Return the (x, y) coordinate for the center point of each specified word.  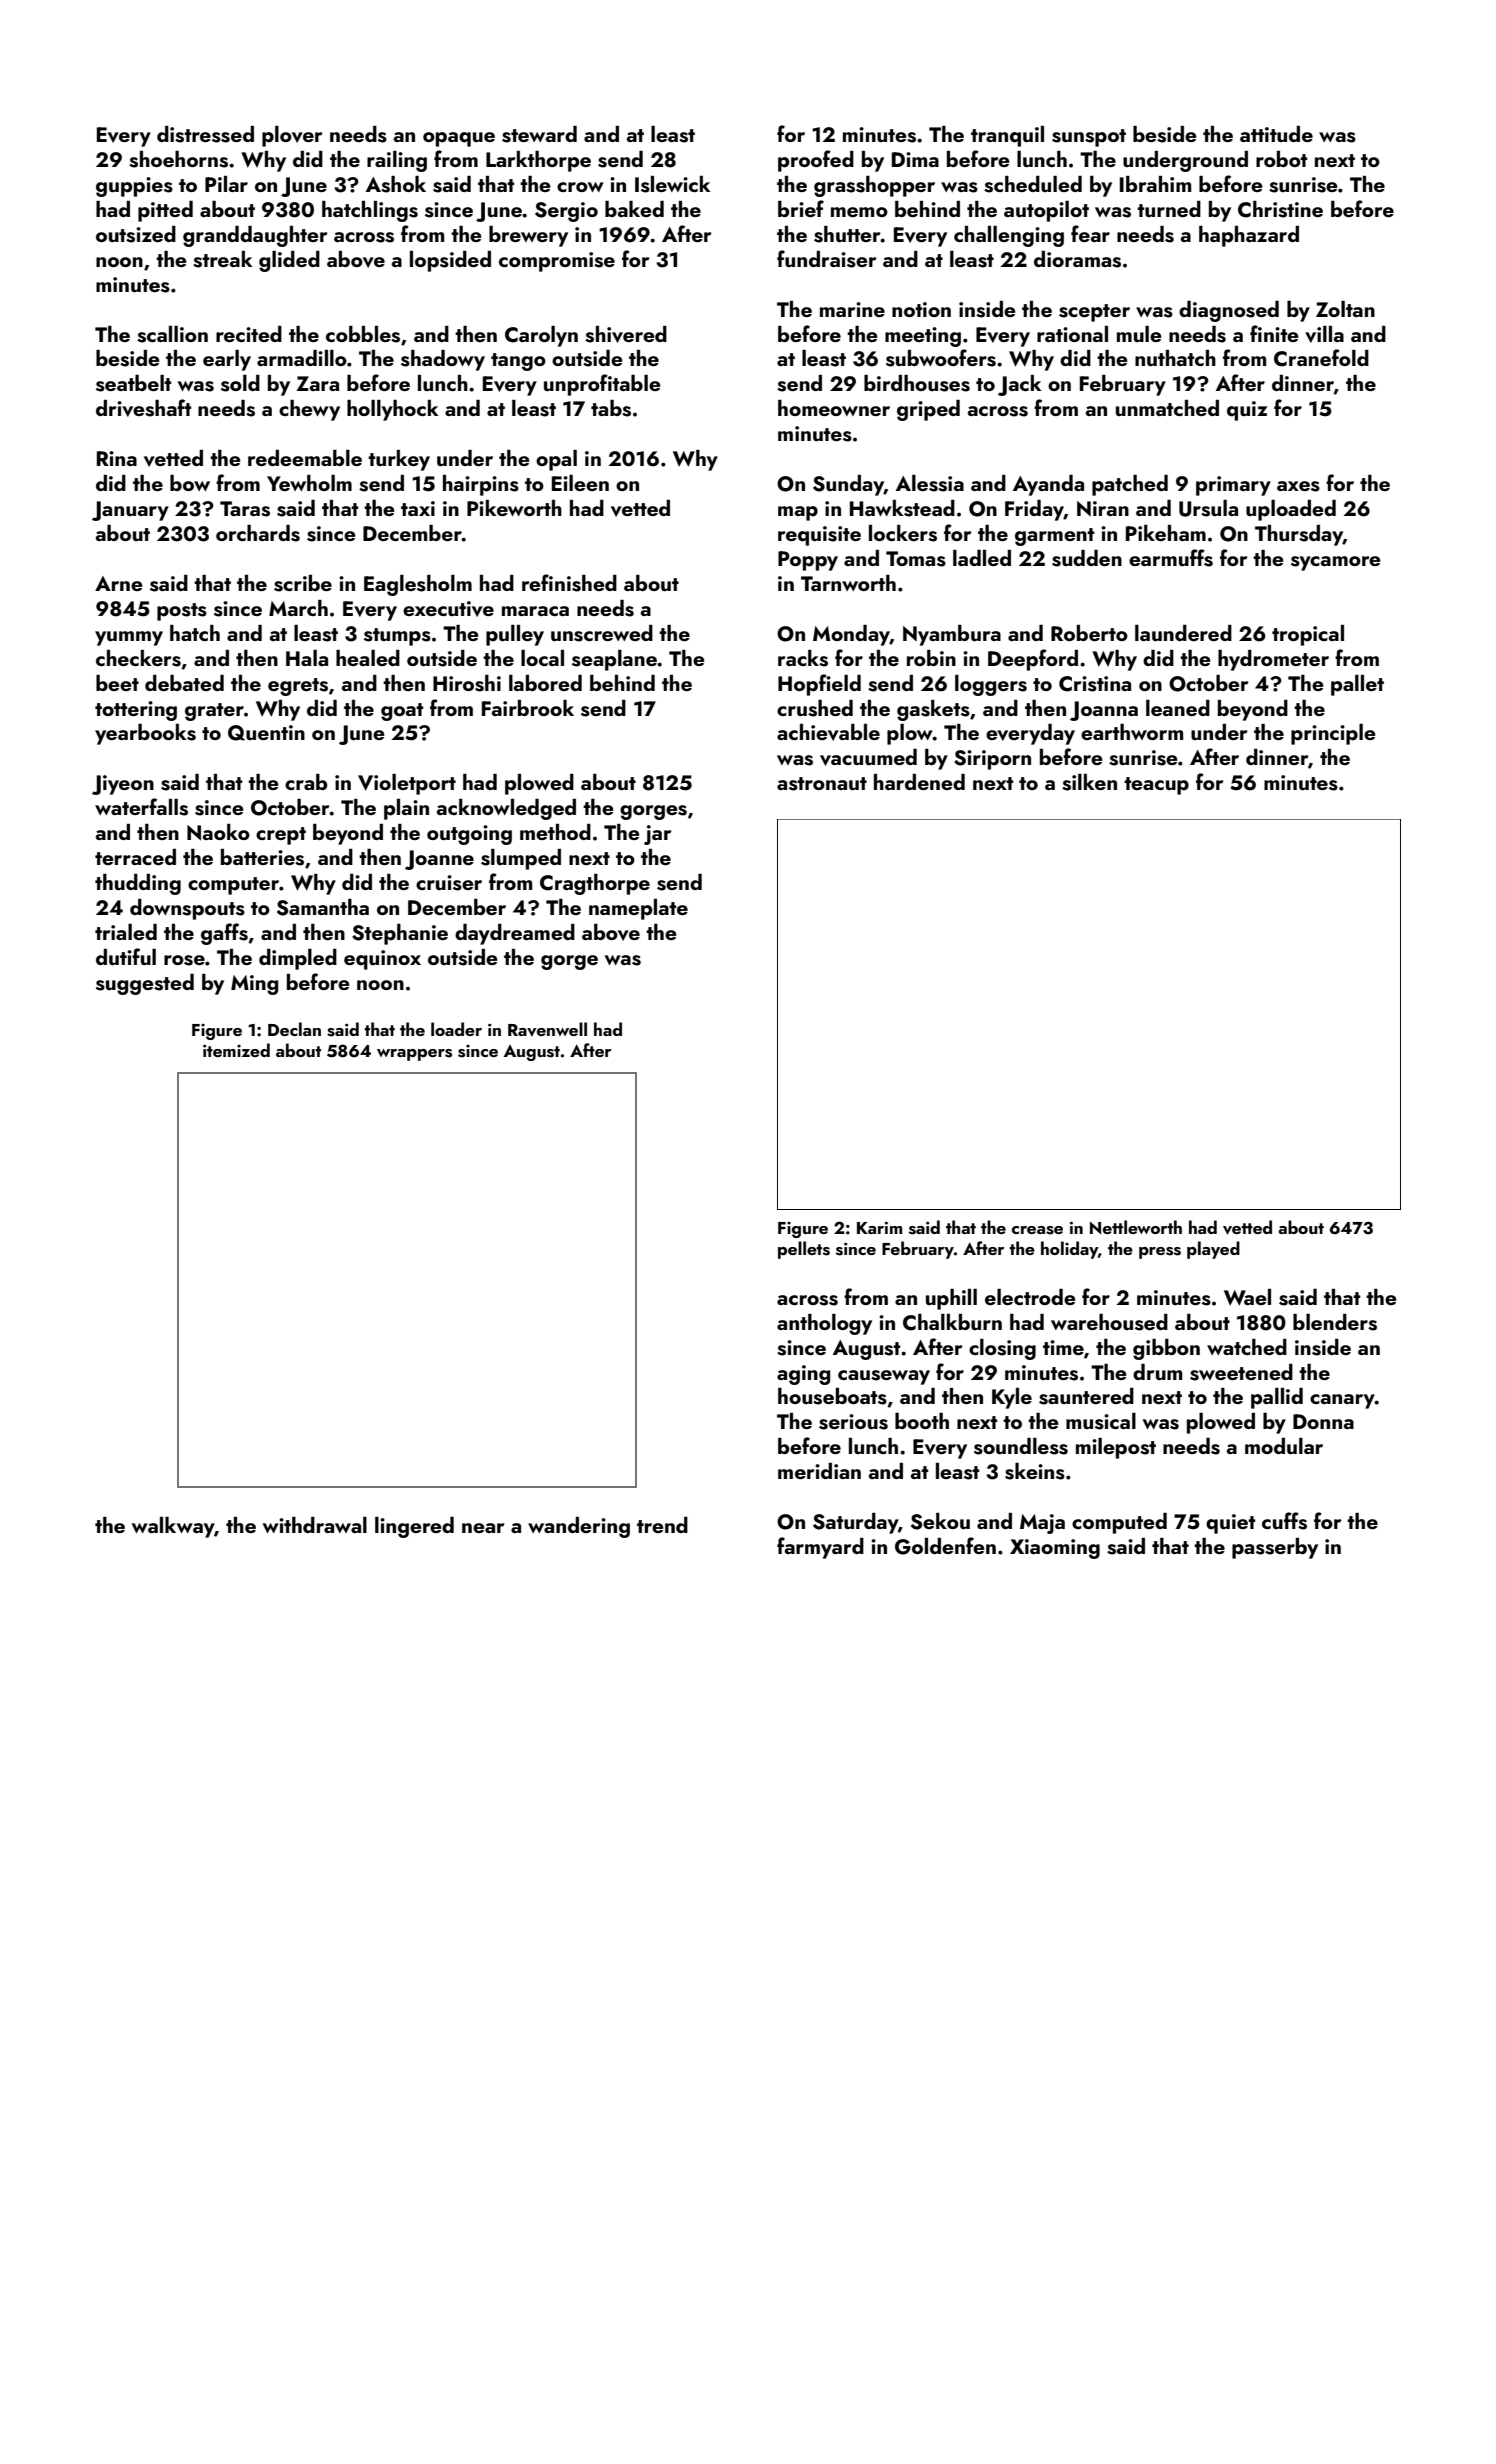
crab (306, 782)
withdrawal (315, 1525)
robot (1282, 159)
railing (397, 161)
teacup (1156, 786)
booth (922, 1421)
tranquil (1007, 136)
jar (658, 835)
